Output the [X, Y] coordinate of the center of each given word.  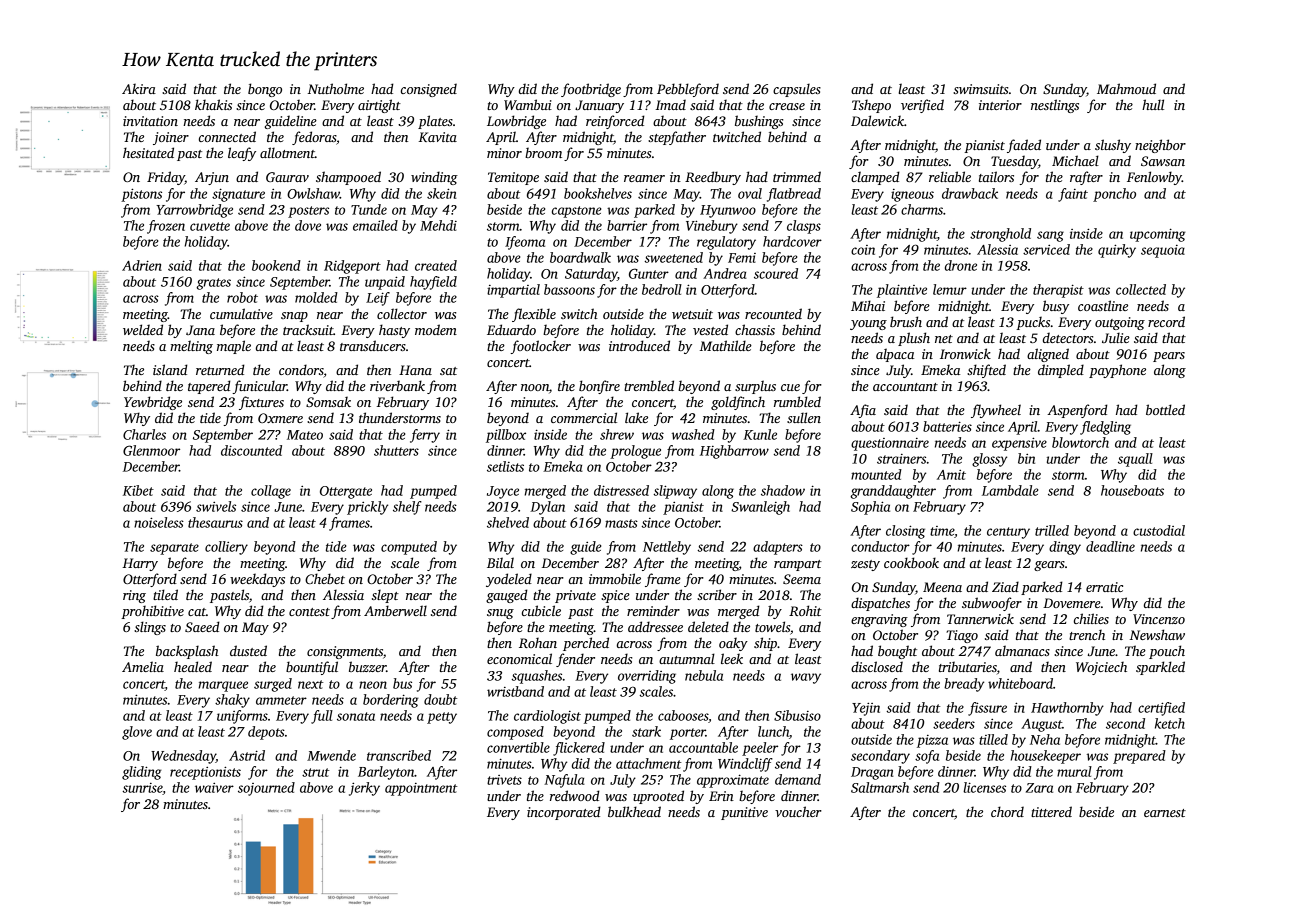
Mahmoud [1126, 88]
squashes [537, 677]
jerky [364, 789]
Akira [139, 88]
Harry [140, 564]
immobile [615, 578]
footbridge [591, 90]
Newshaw [1157, 634]
